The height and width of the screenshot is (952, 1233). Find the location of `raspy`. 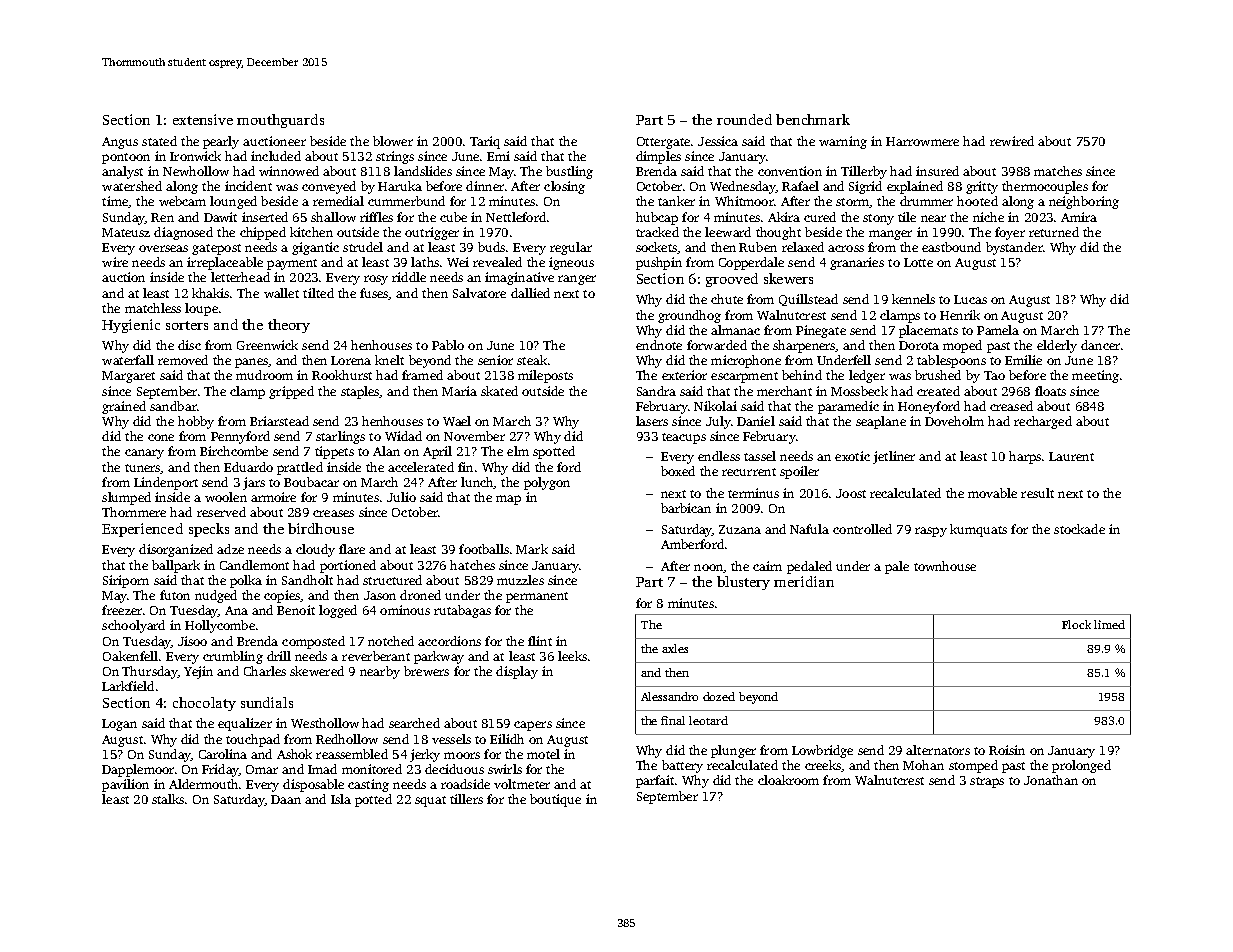

raspy is located at coordinates (931, 532).
